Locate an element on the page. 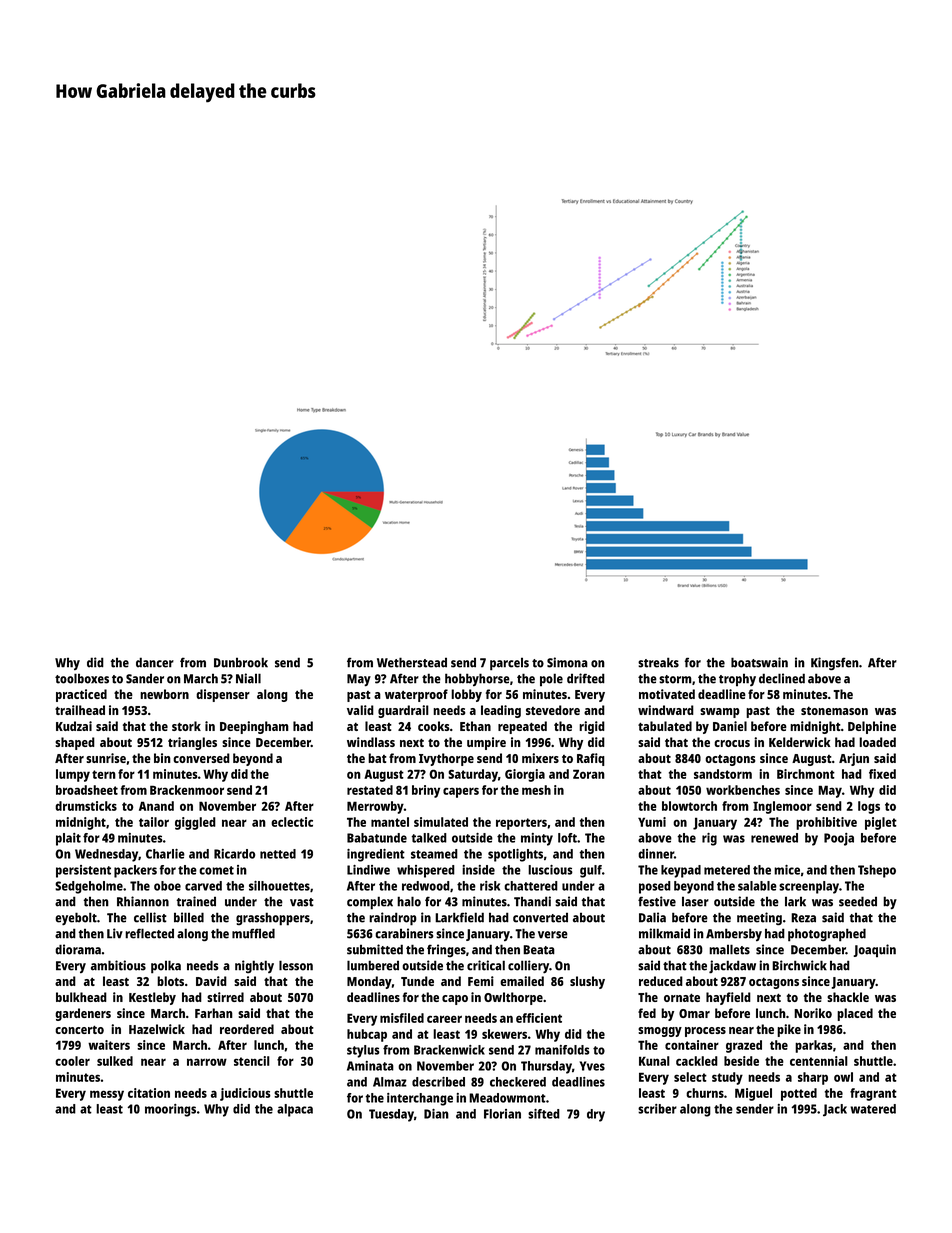 Image resolution: width=952 pixels, height=1233 pixels. parcels is located at coordinates (509, 664).
